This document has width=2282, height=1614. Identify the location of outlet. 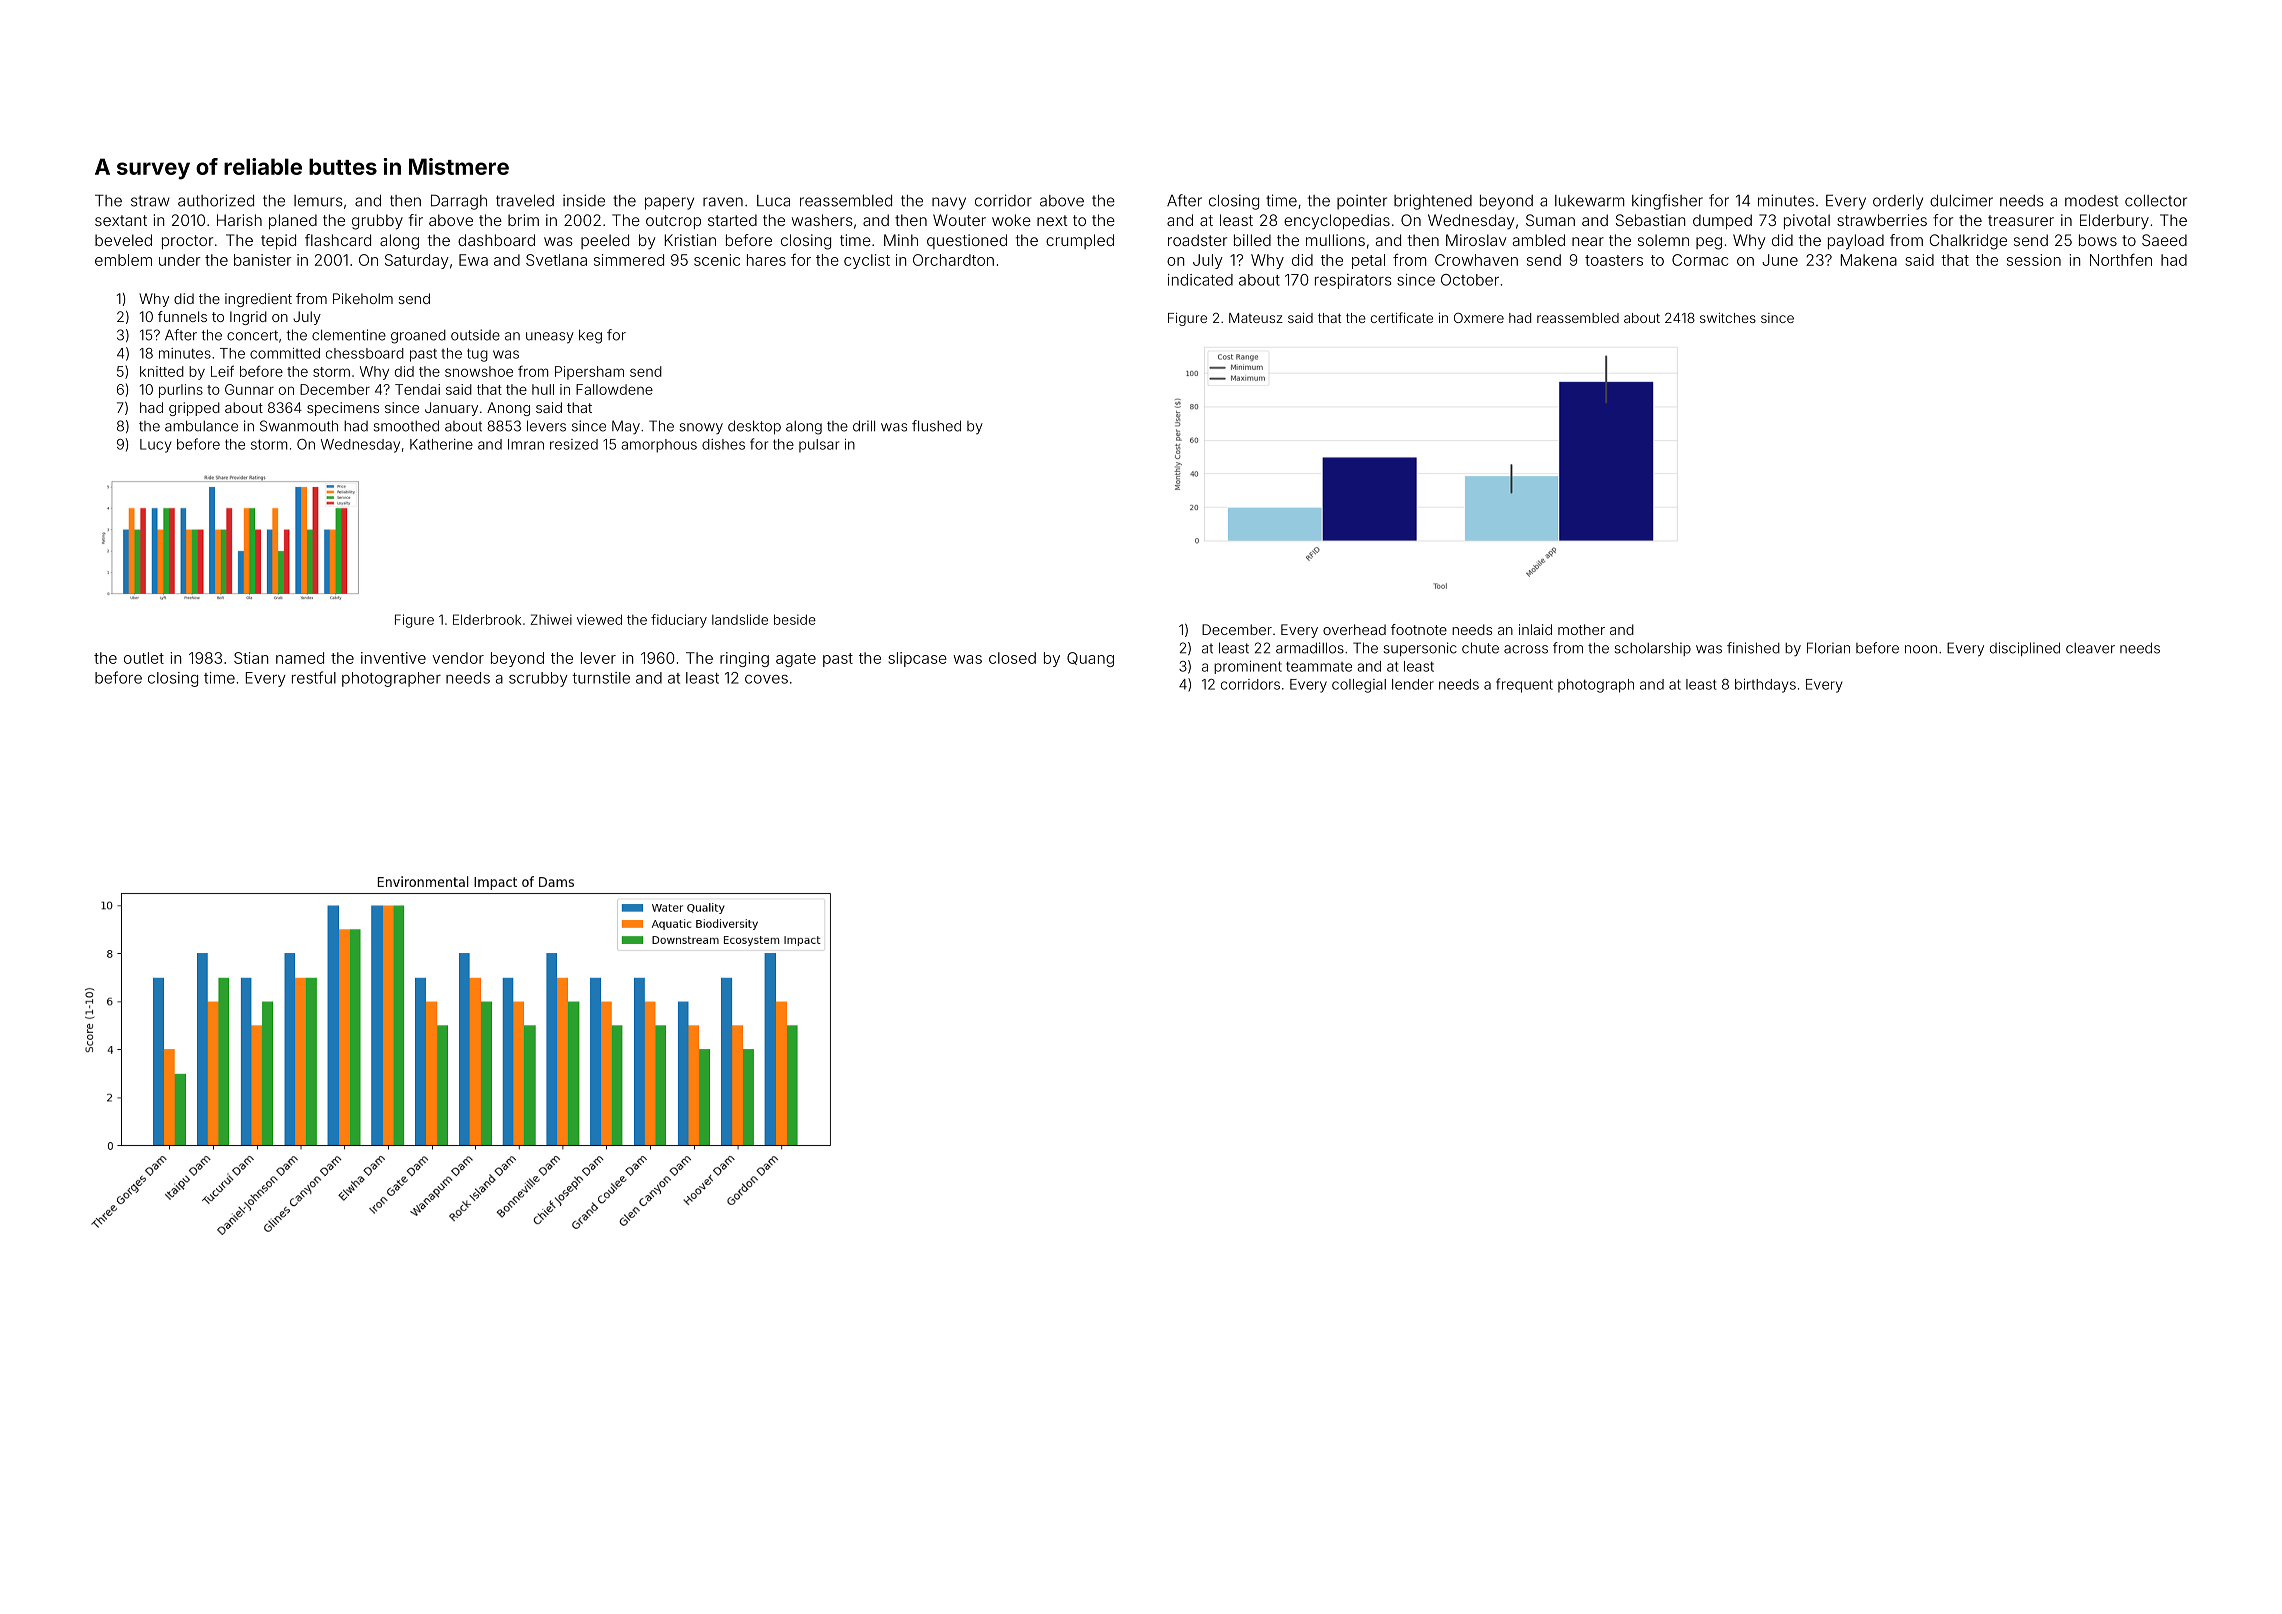
(144, 658).
